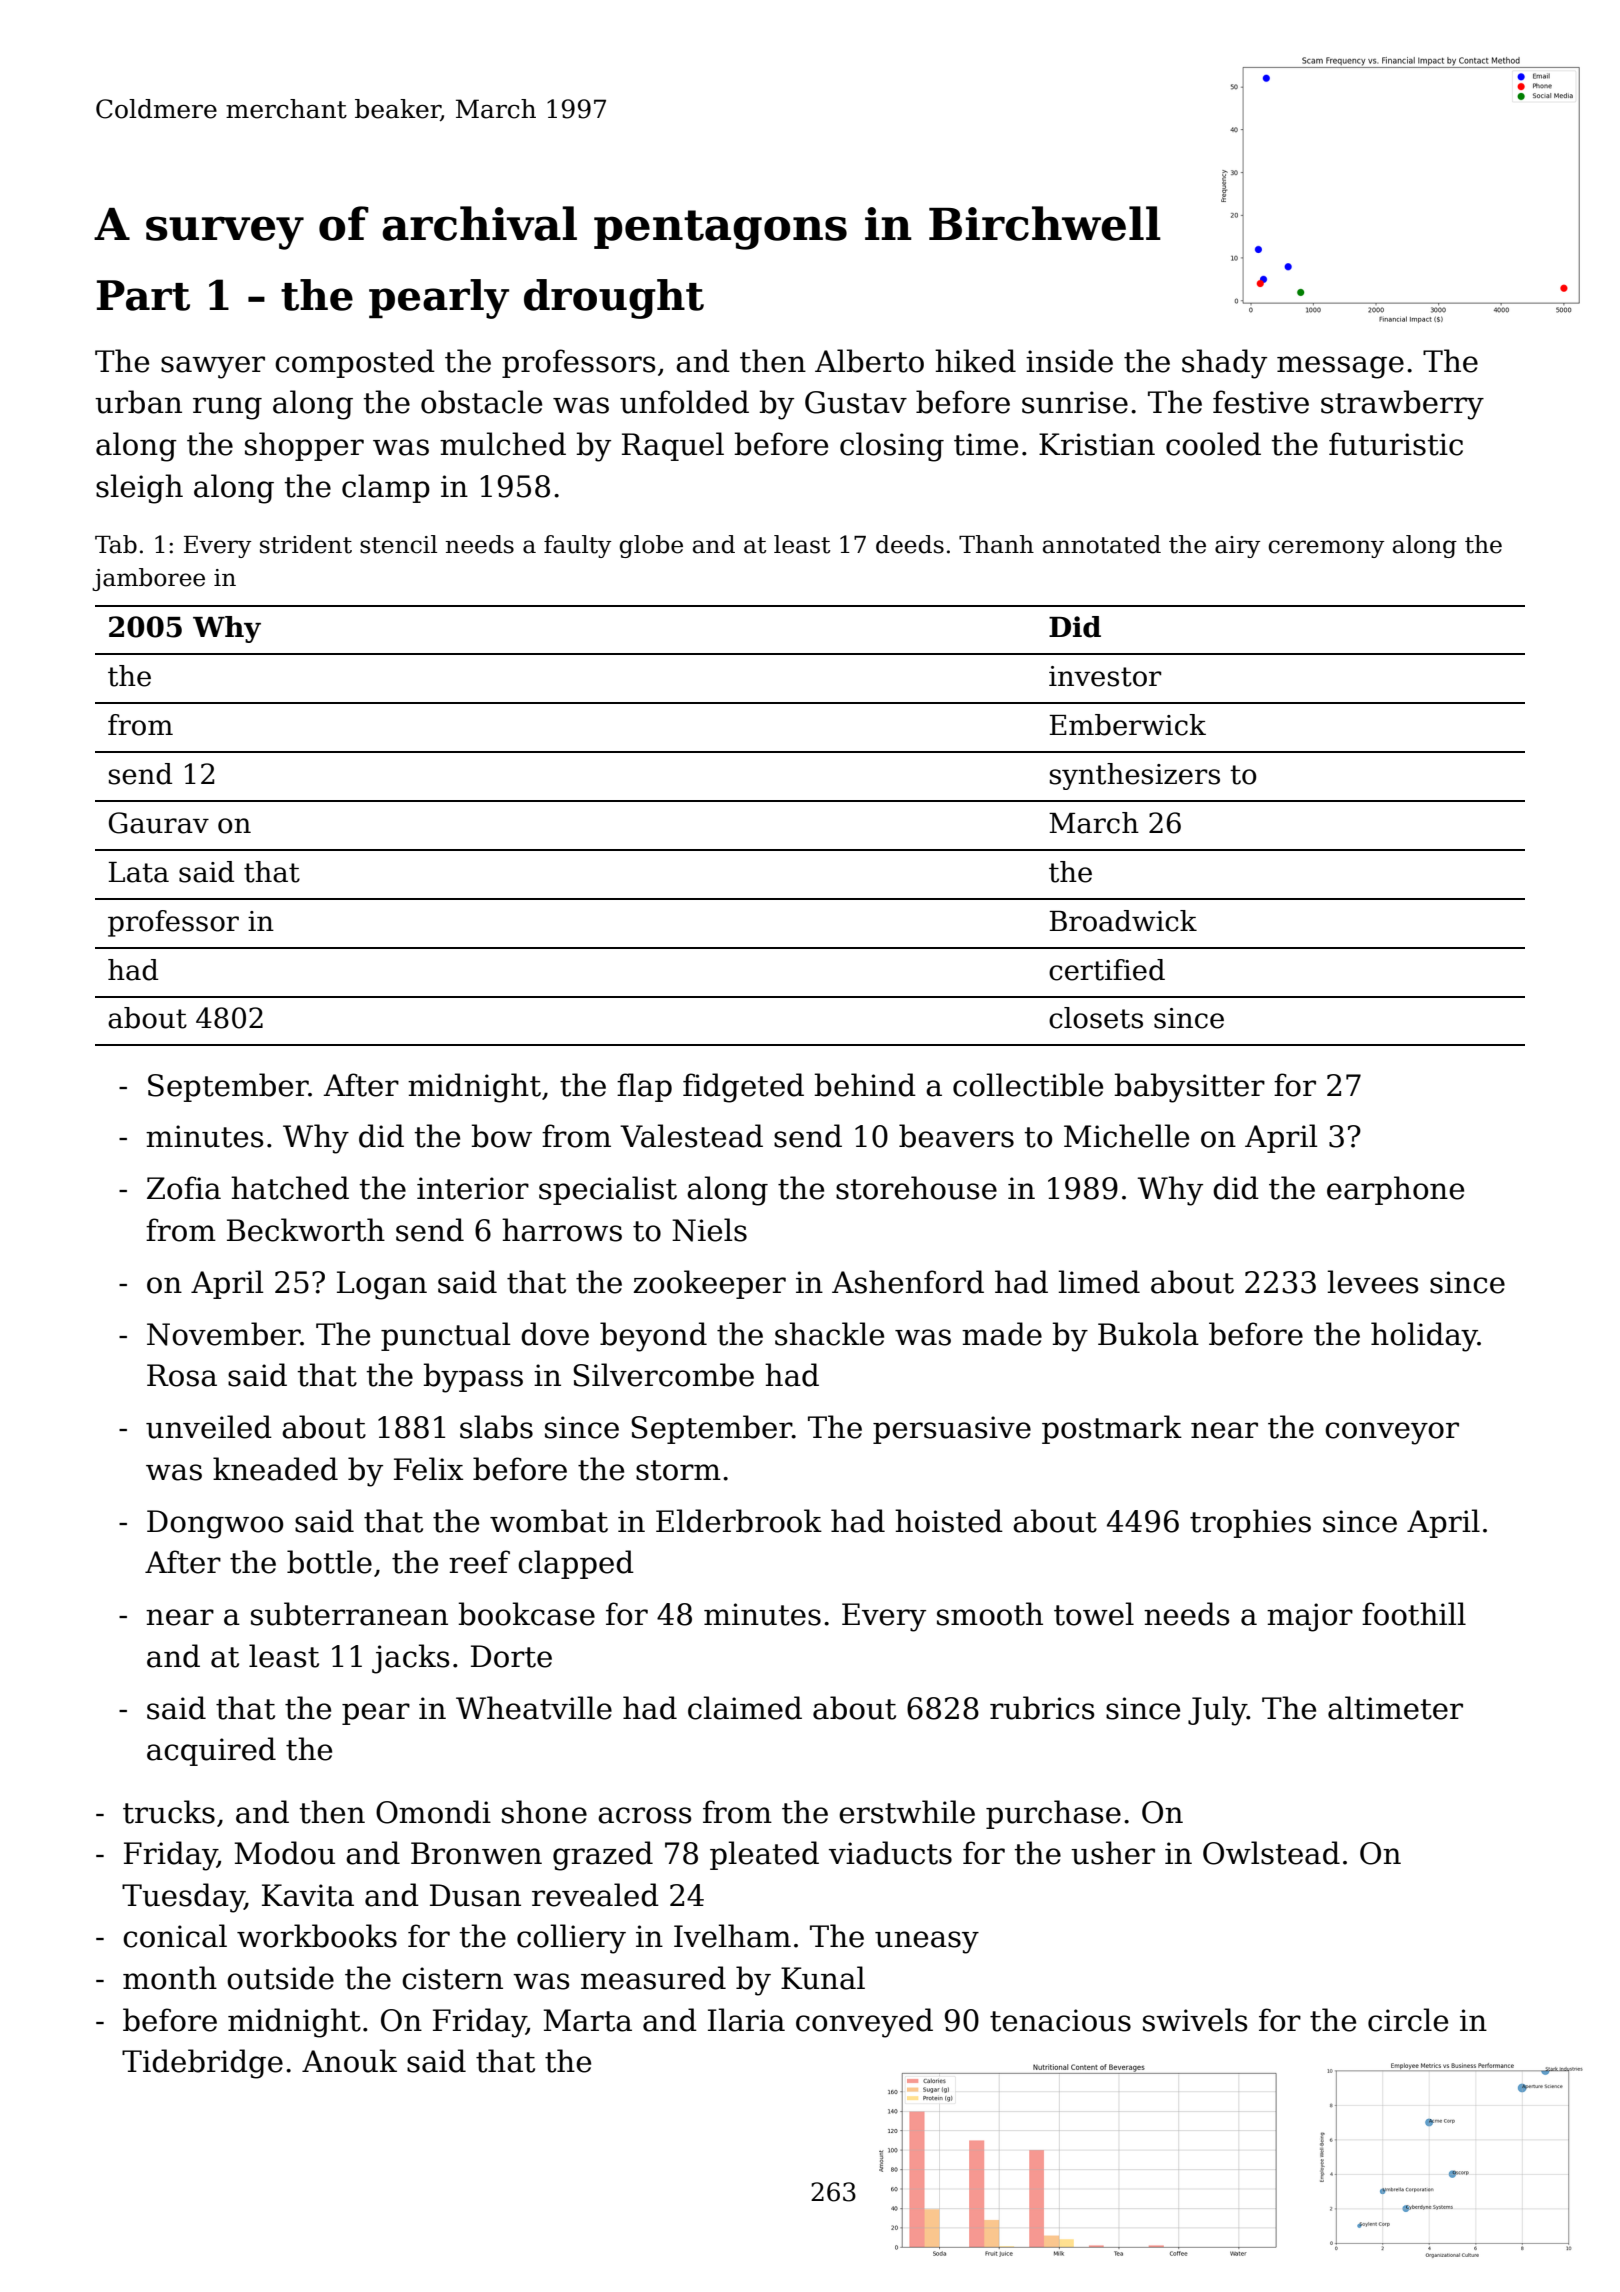 This page has height=2292, width=1620. What do you see at coordinates (614, 299) in the page?
I see `drought` at bounding box center [614, 299].
